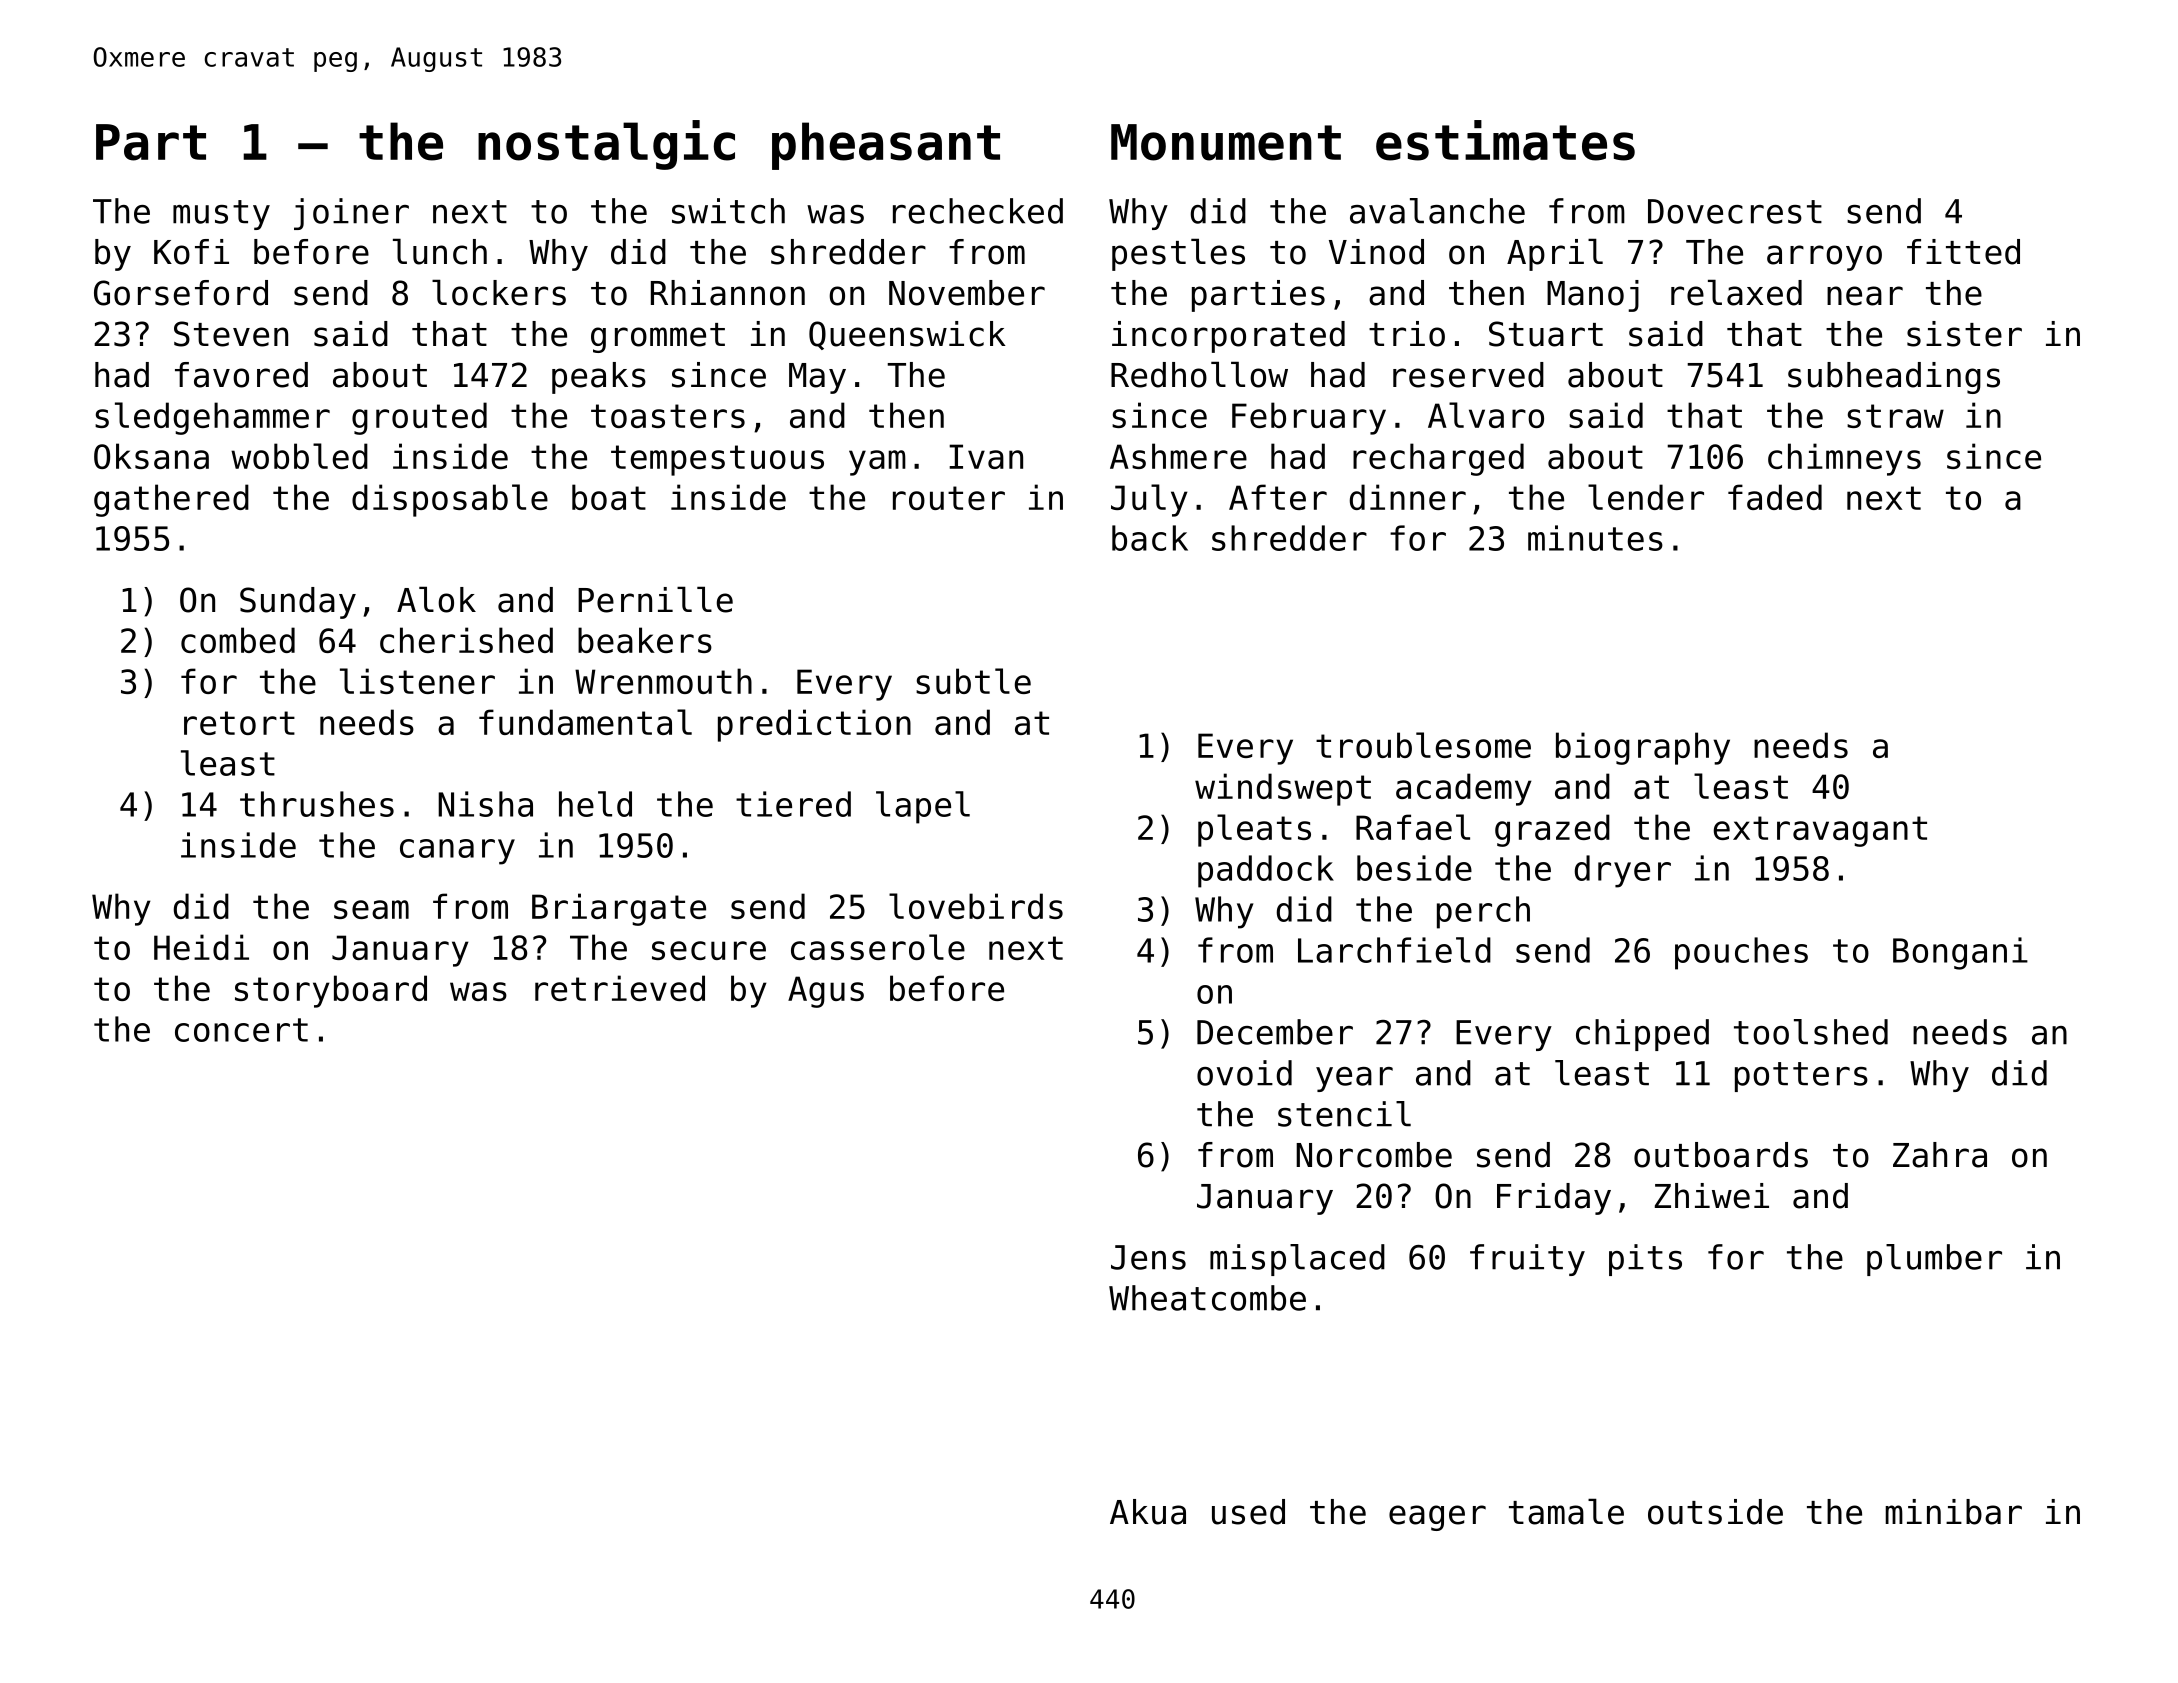 This screenshot has width=2178, height=1683. What do you see at coordinates (1148, 1512) in the screenshot?
I see `Akua` at bounding box center [1148, 1512].
